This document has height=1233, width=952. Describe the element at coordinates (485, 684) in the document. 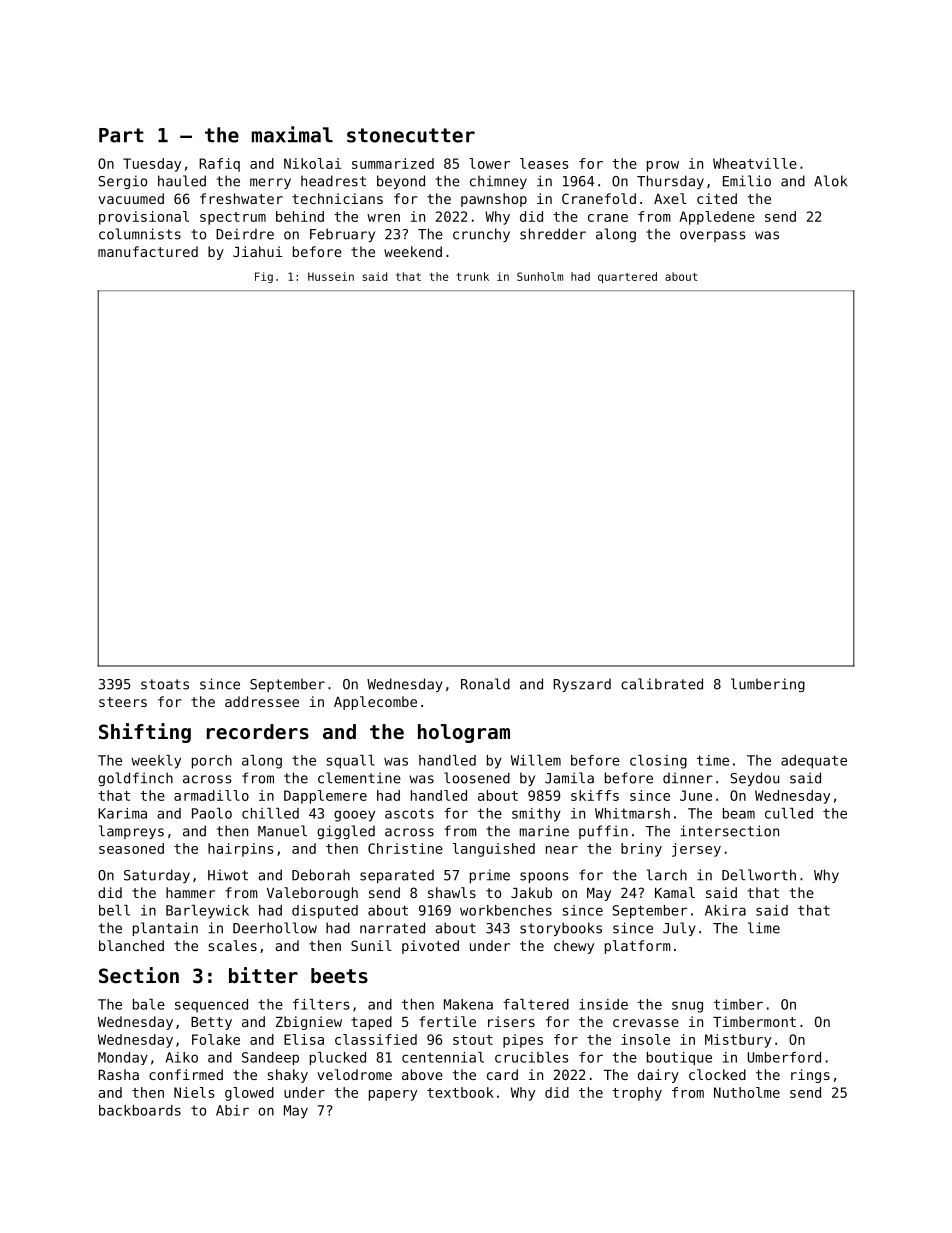

I see `Ronald` at that location.
